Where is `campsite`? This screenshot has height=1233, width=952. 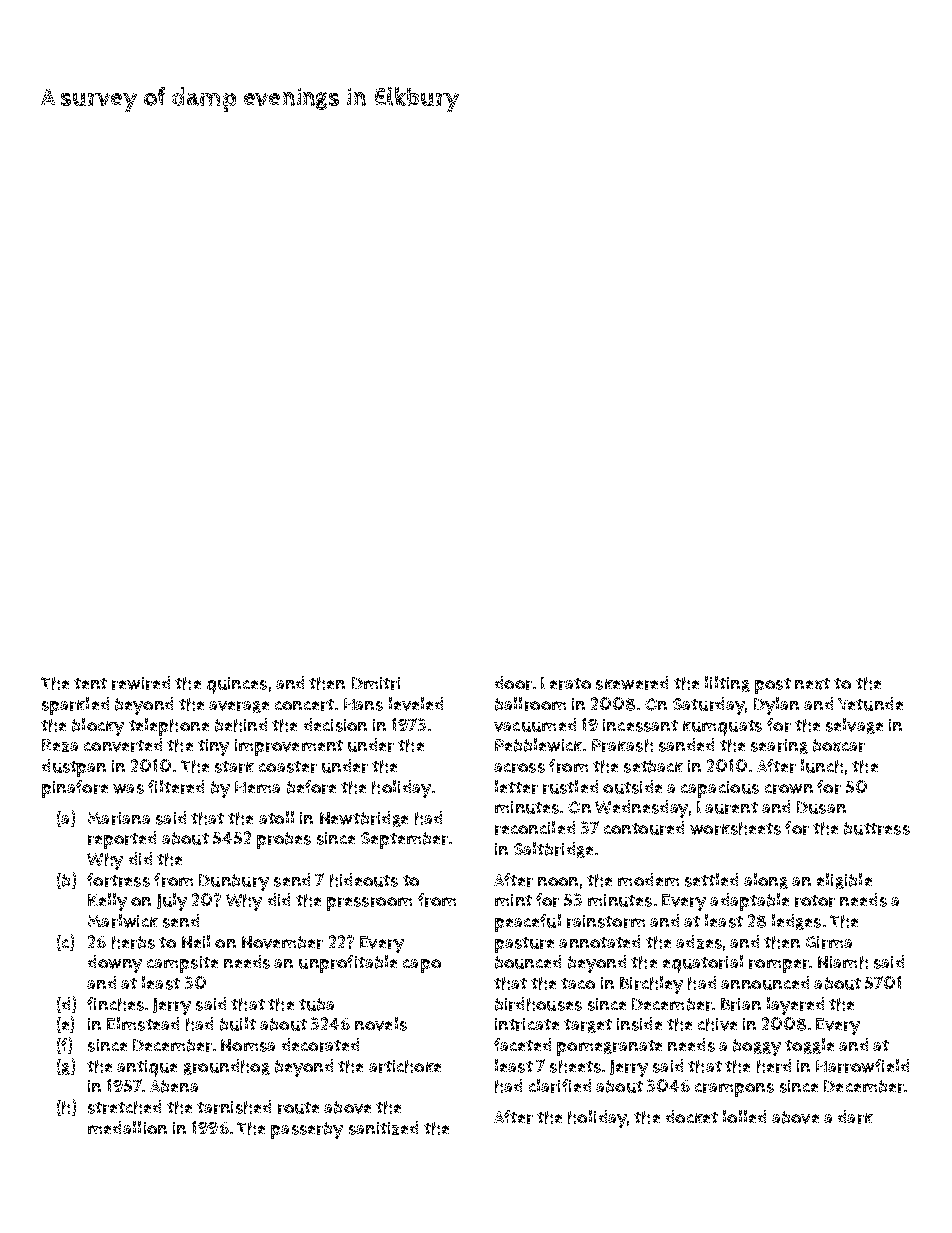
campsite is located at coordinates (182, 964).
